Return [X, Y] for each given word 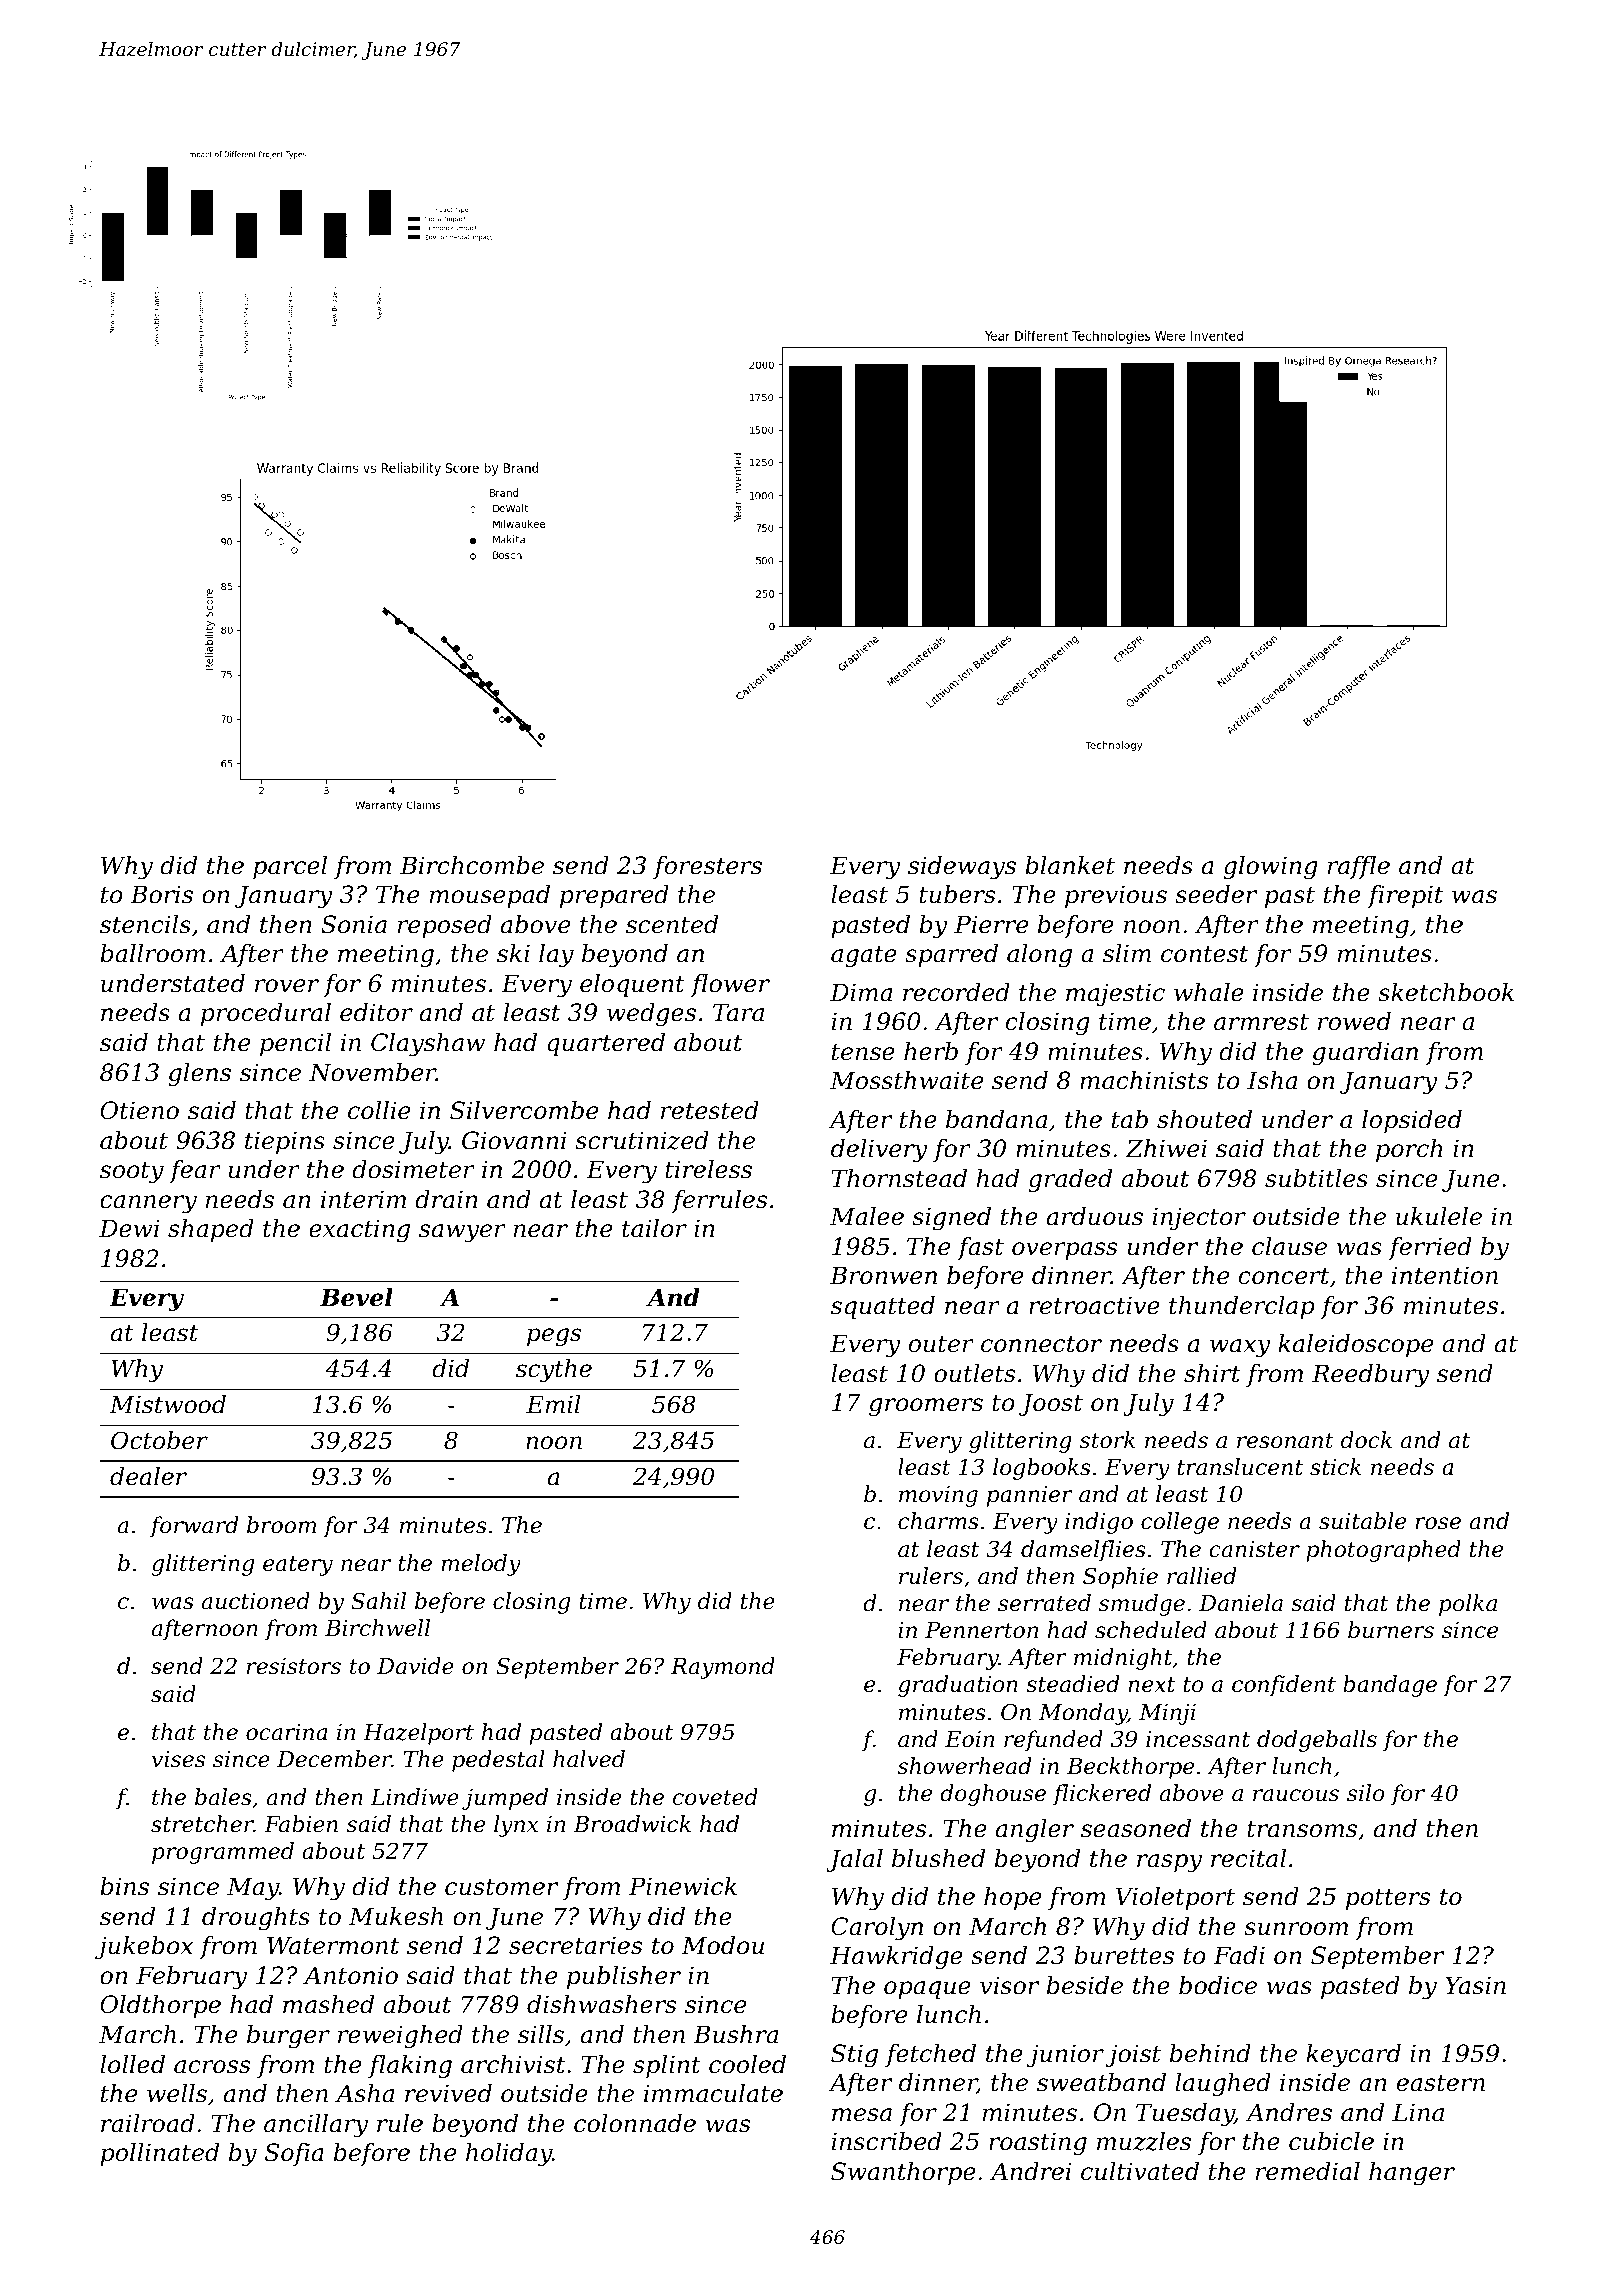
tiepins [285, 1142]
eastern [1441, 2083]
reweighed [400, 2036]
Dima [861, 992]
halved [589, 1759]
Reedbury [1371, 1376]
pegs [554, 1337]
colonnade [635, 2123]
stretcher [202, 1824]
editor [376, 1012]
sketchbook [1446, 992]
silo [1365, 1793]
